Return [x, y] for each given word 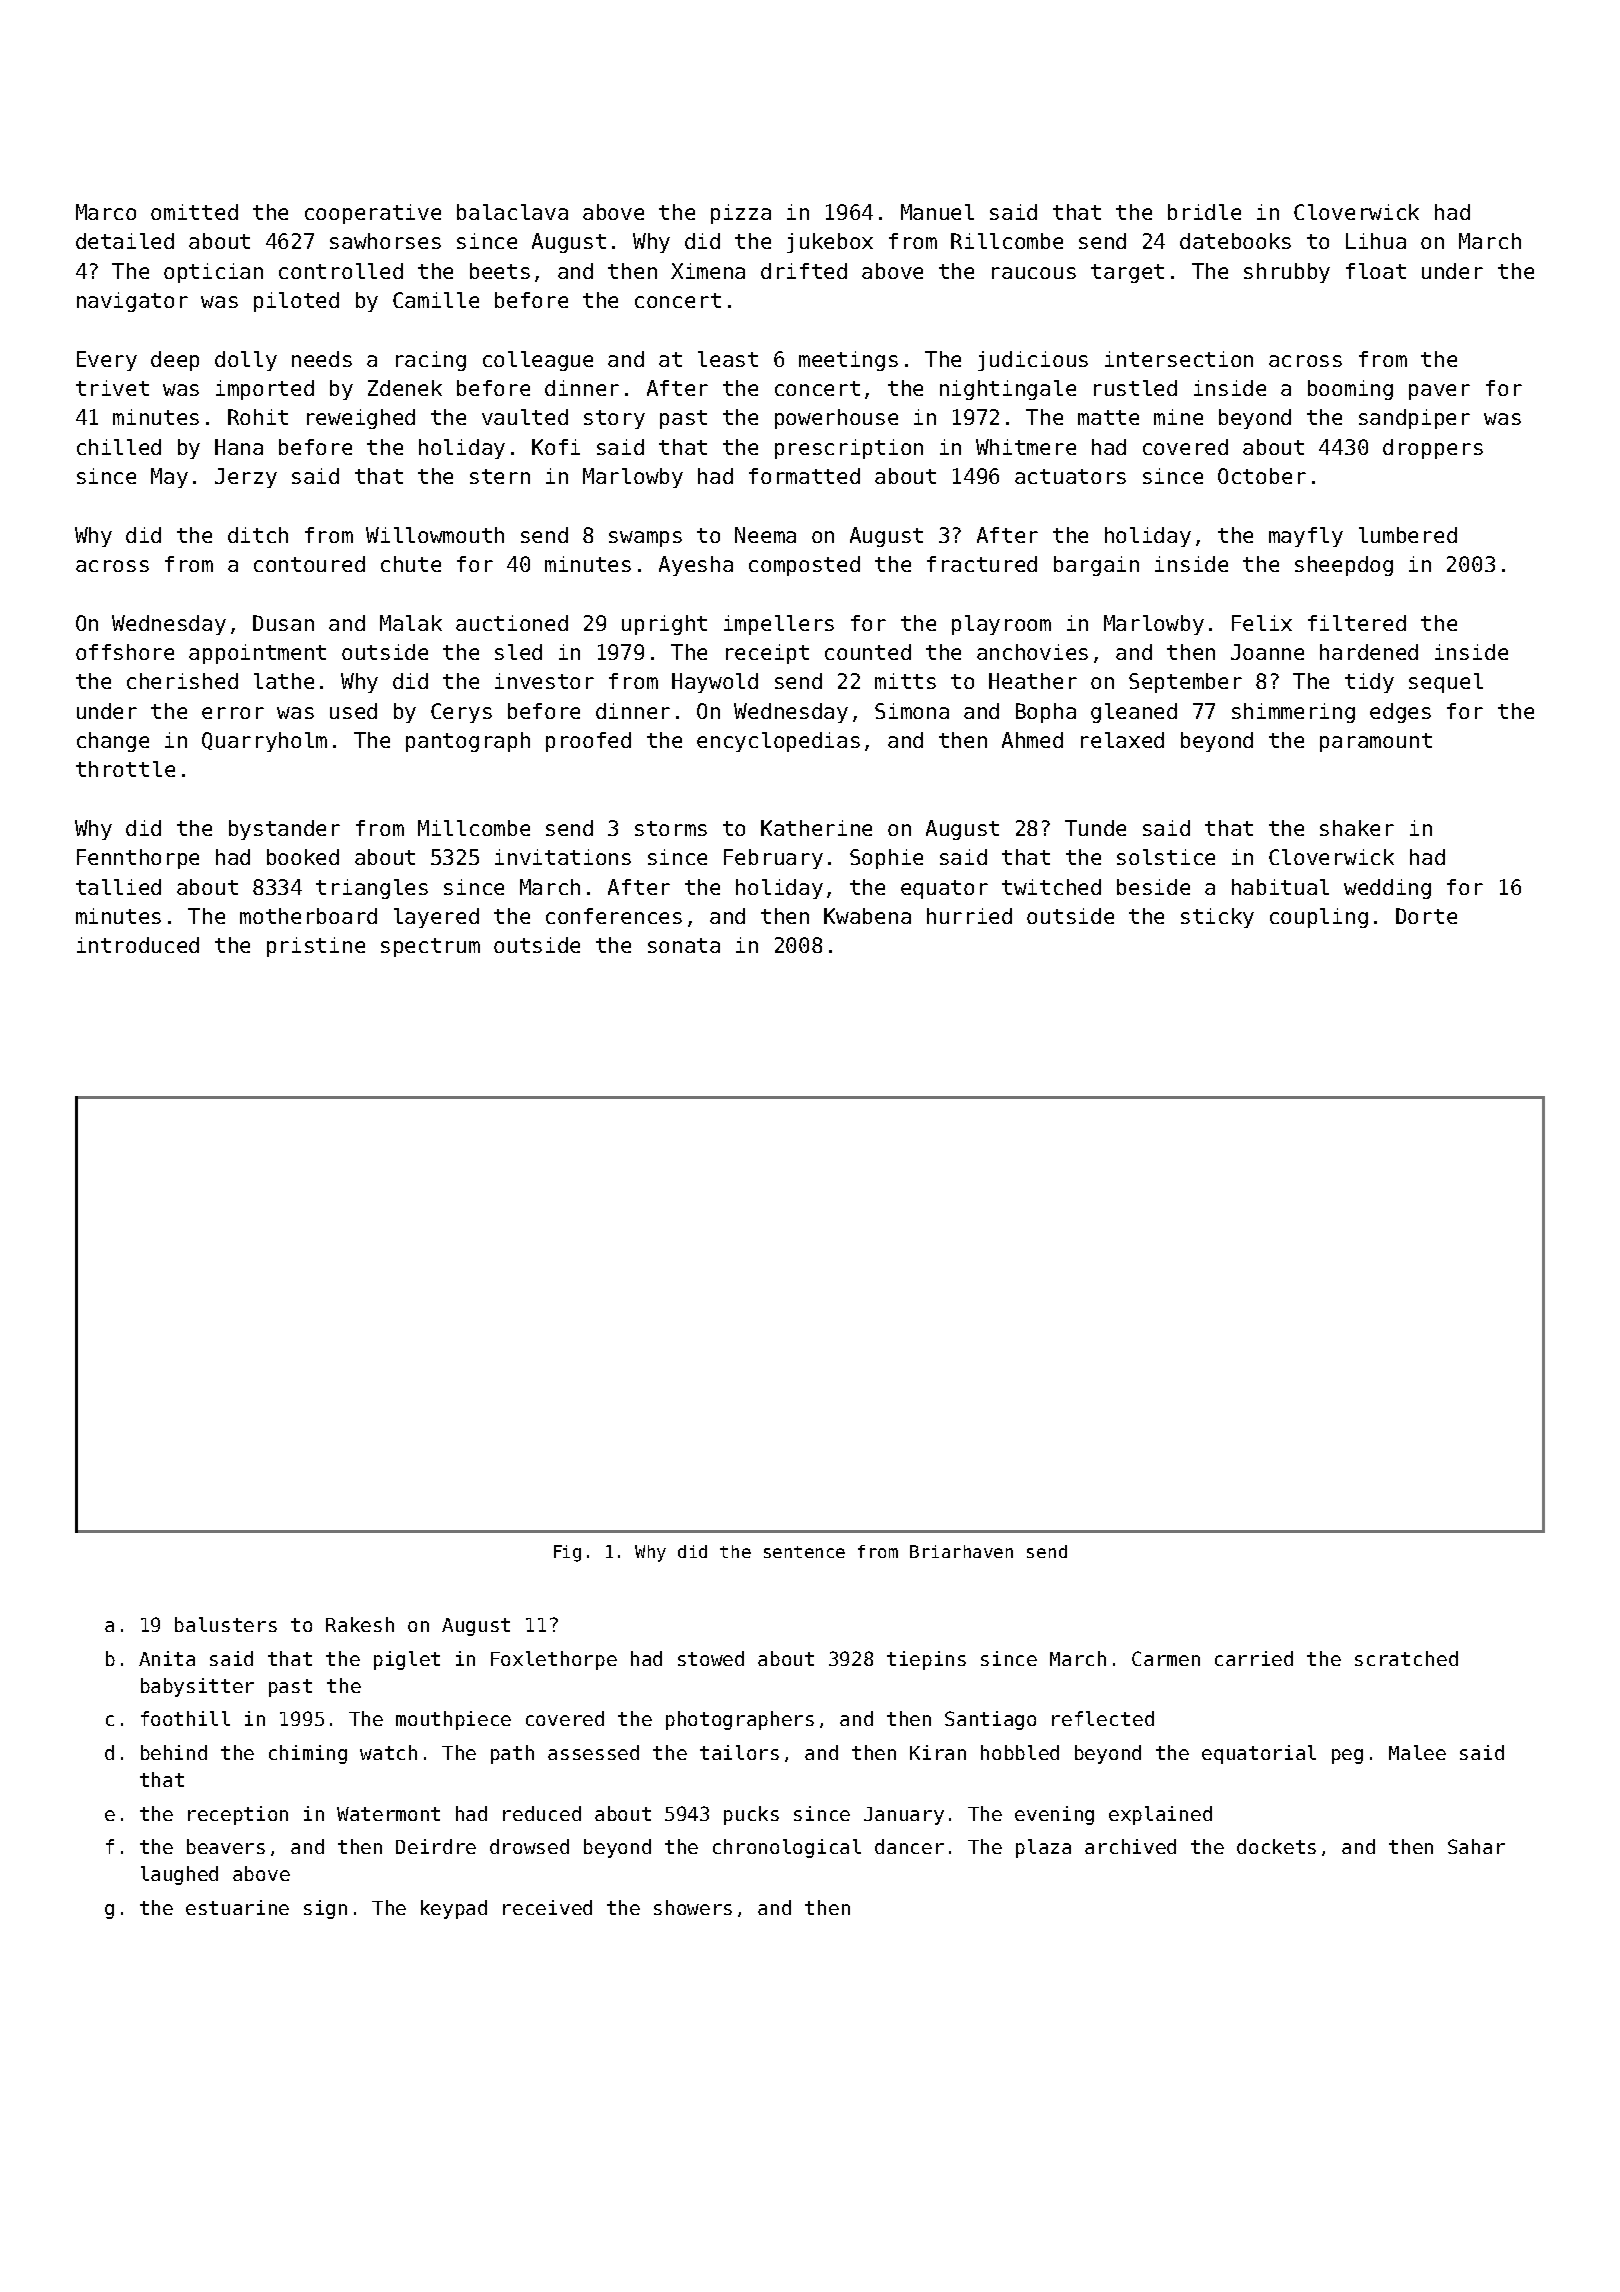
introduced [138, 945]
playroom [1001, 625]
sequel [1446, 683]
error [233, 713]
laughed [179, 1875]
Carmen [1166, 1658]
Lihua [1376, 241]
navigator [132, 302]
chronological [787, 1848]
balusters [226, 1624]
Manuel [937, 212]
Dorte [1426, 916]
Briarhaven [961, 1551]
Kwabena [867, 916]
